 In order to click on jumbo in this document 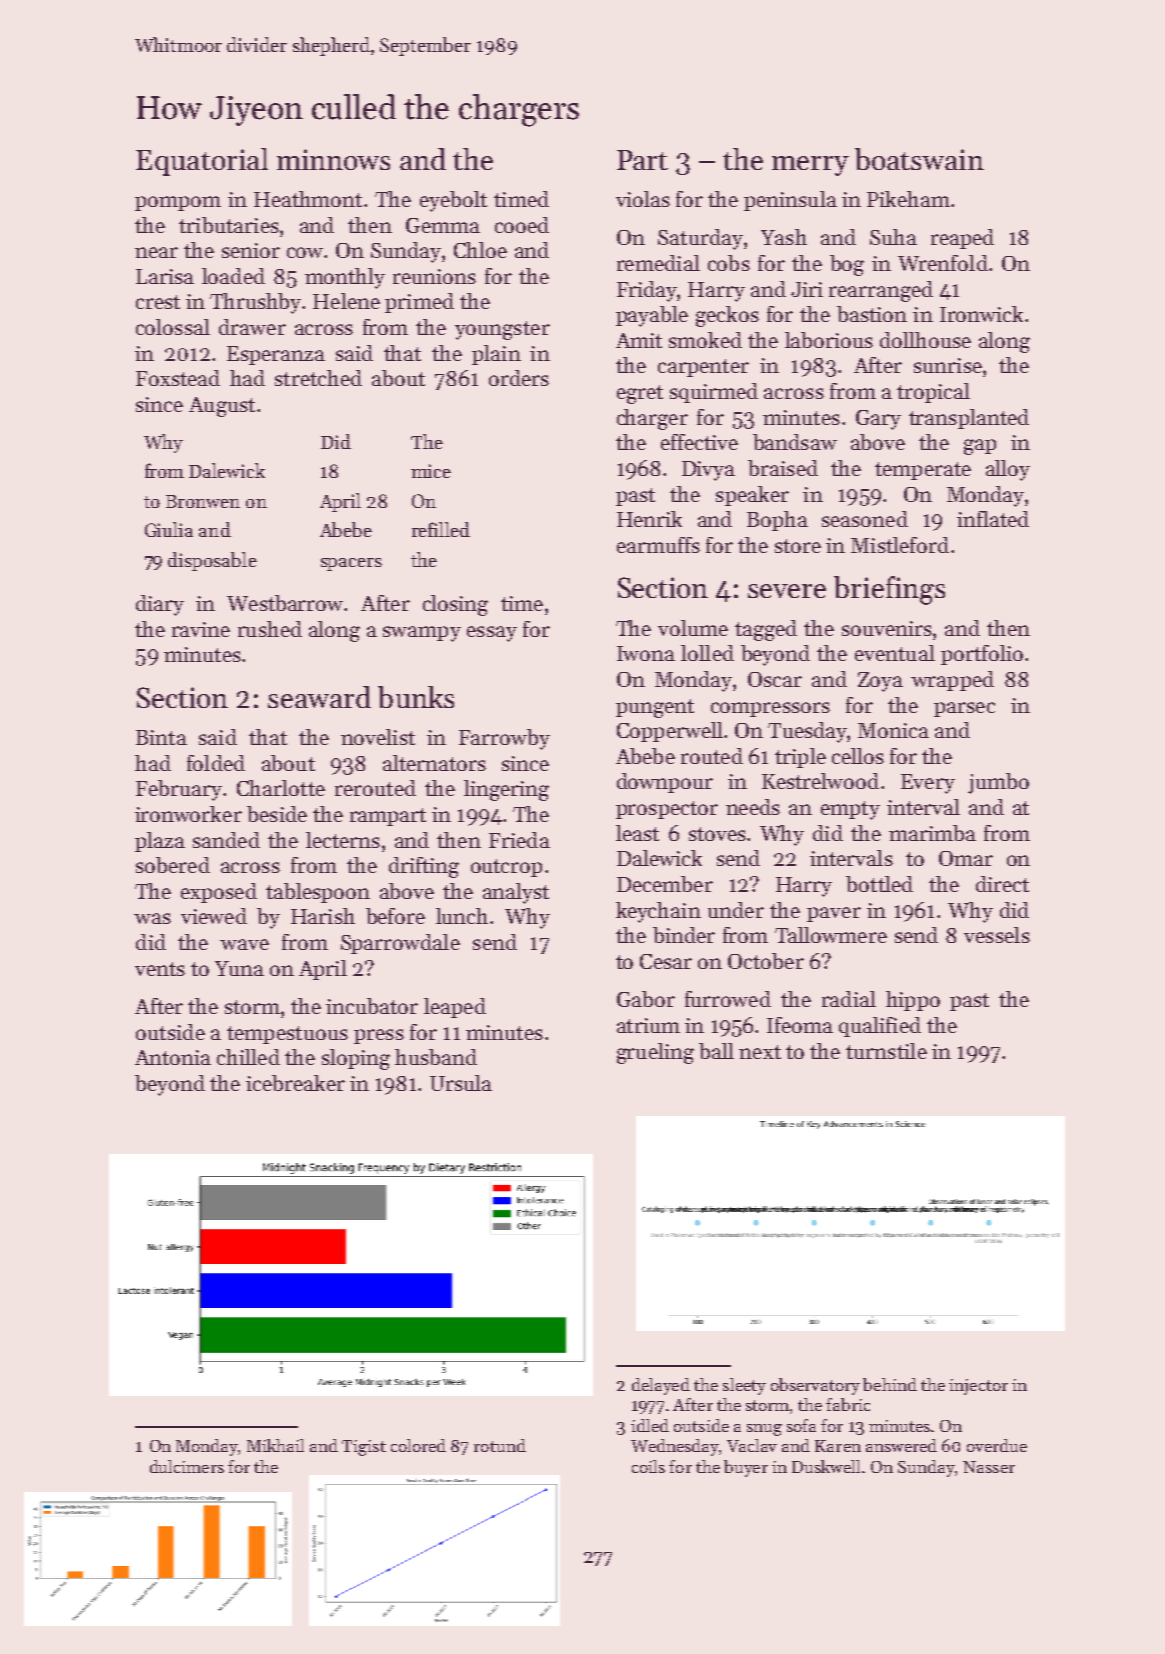, I will do `click(998, 783)`.
